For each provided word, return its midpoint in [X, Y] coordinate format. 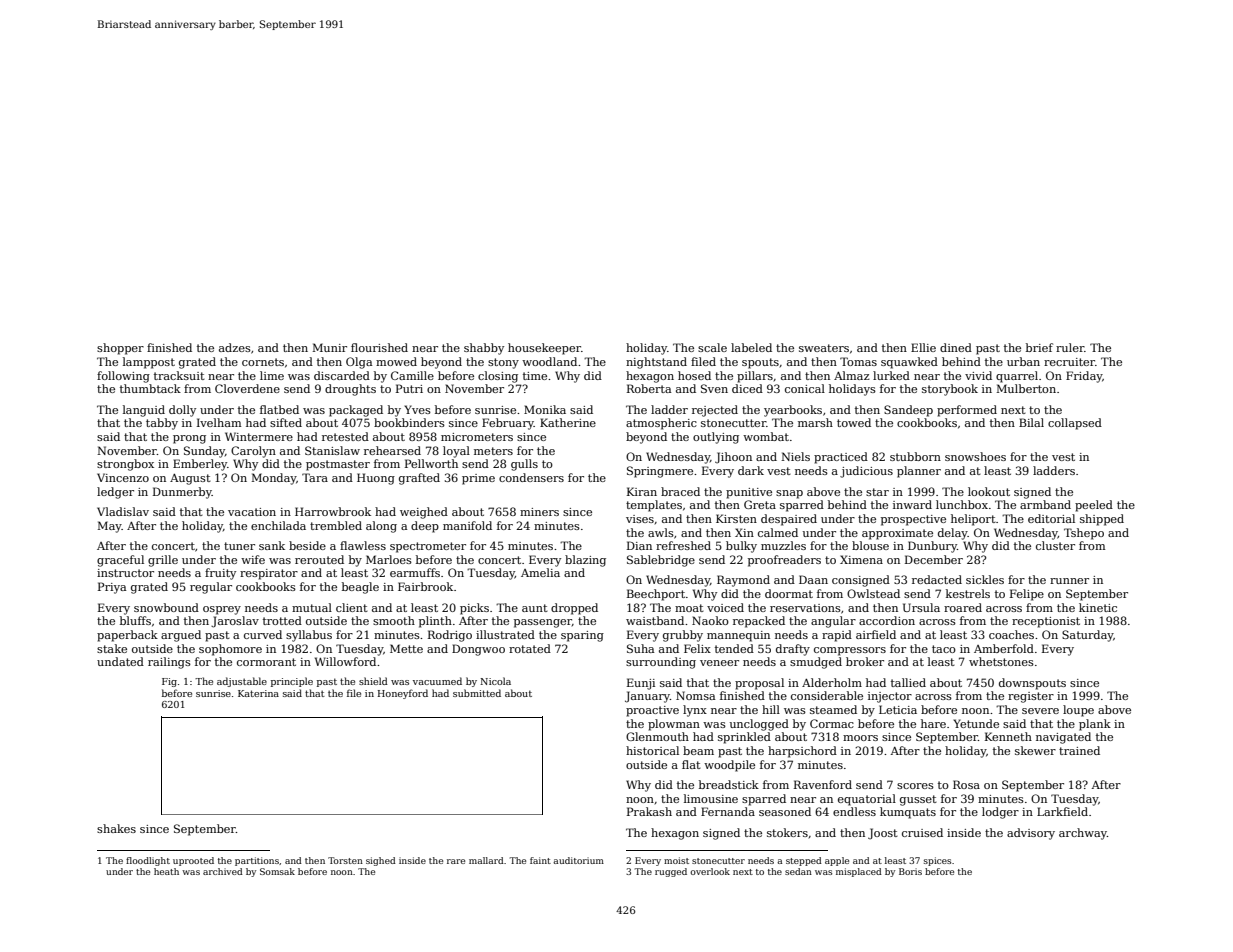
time [535, 376]
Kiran [642, 491]
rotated [530, 648]
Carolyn [253, 452]
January [647, 697]
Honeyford [403, 694]
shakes [116, 828]
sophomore [230, 650]
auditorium [578, 860]
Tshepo [1084, 534]
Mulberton [1026, 388]
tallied [908, 682]
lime [272, 375]
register [1031, 697]
